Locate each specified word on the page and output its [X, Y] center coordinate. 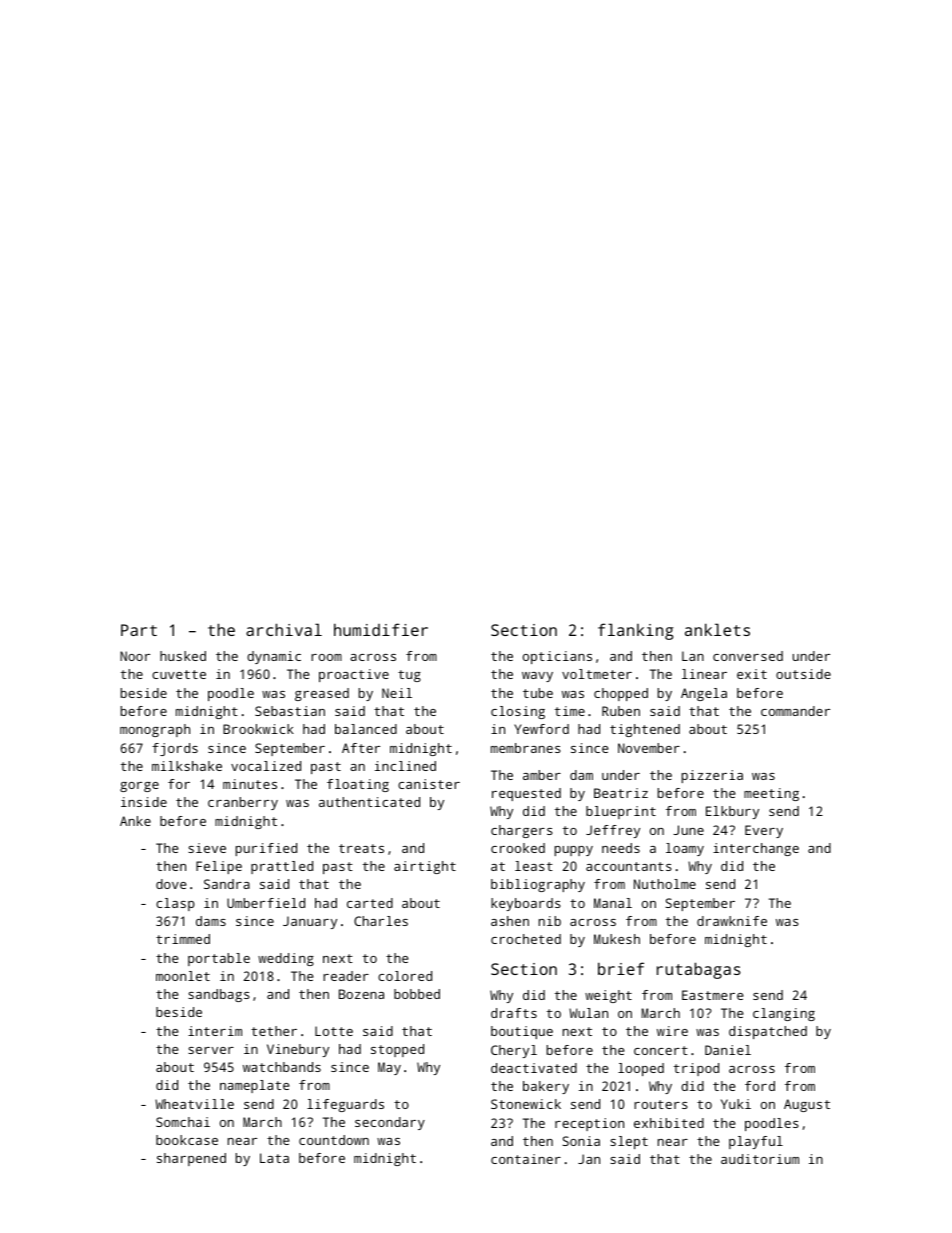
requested [526, 794]
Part [139, 630]
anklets [717, 629]
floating [358, 785]
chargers [522, 831]
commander [795, 711]
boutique [522, 1032]
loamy [685, 849]
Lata [274, 1158]
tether [274, 1031]
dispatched [768, 1032]
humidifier [381, 629]
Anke [135, 821]
